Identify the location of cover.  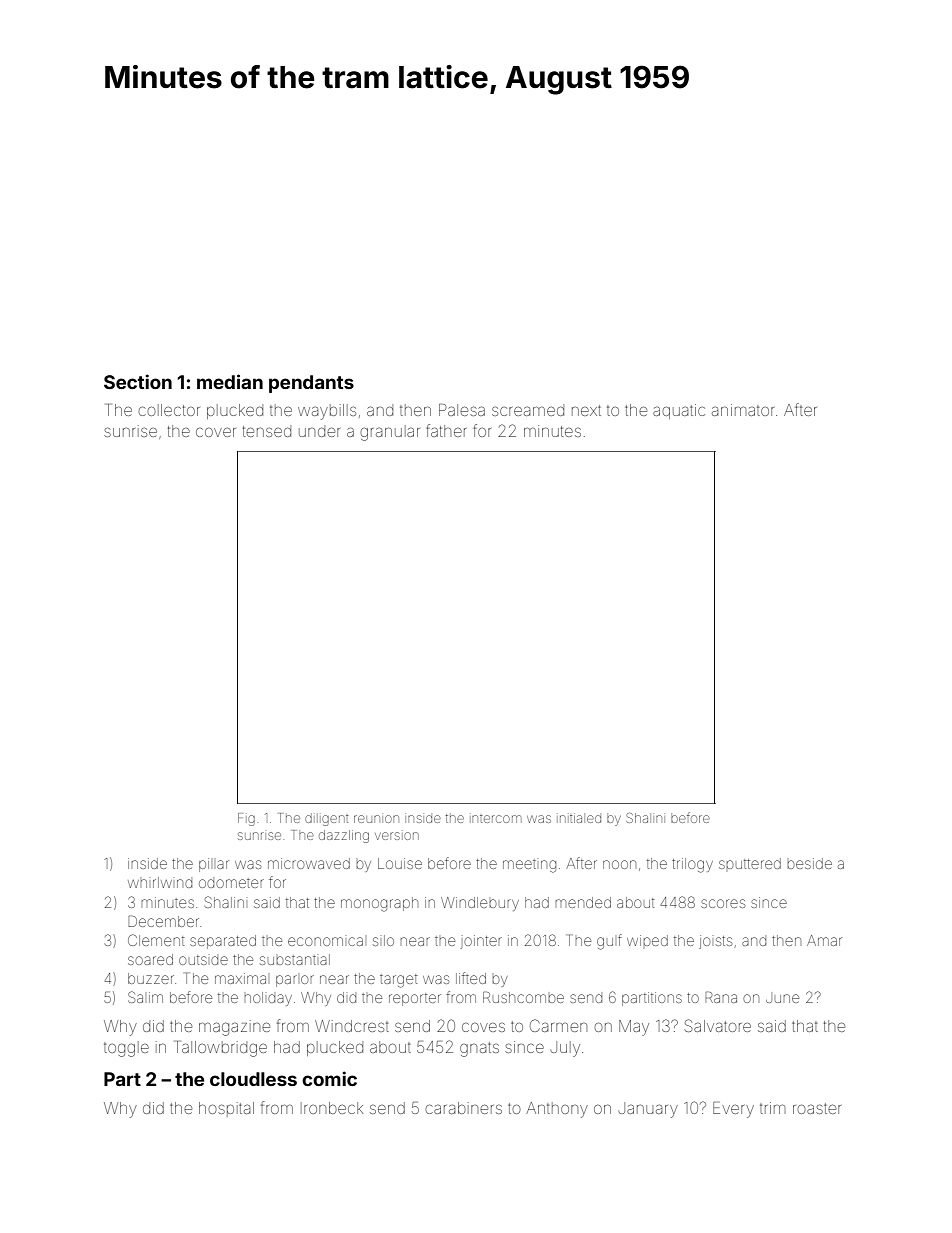
(216, 432).
